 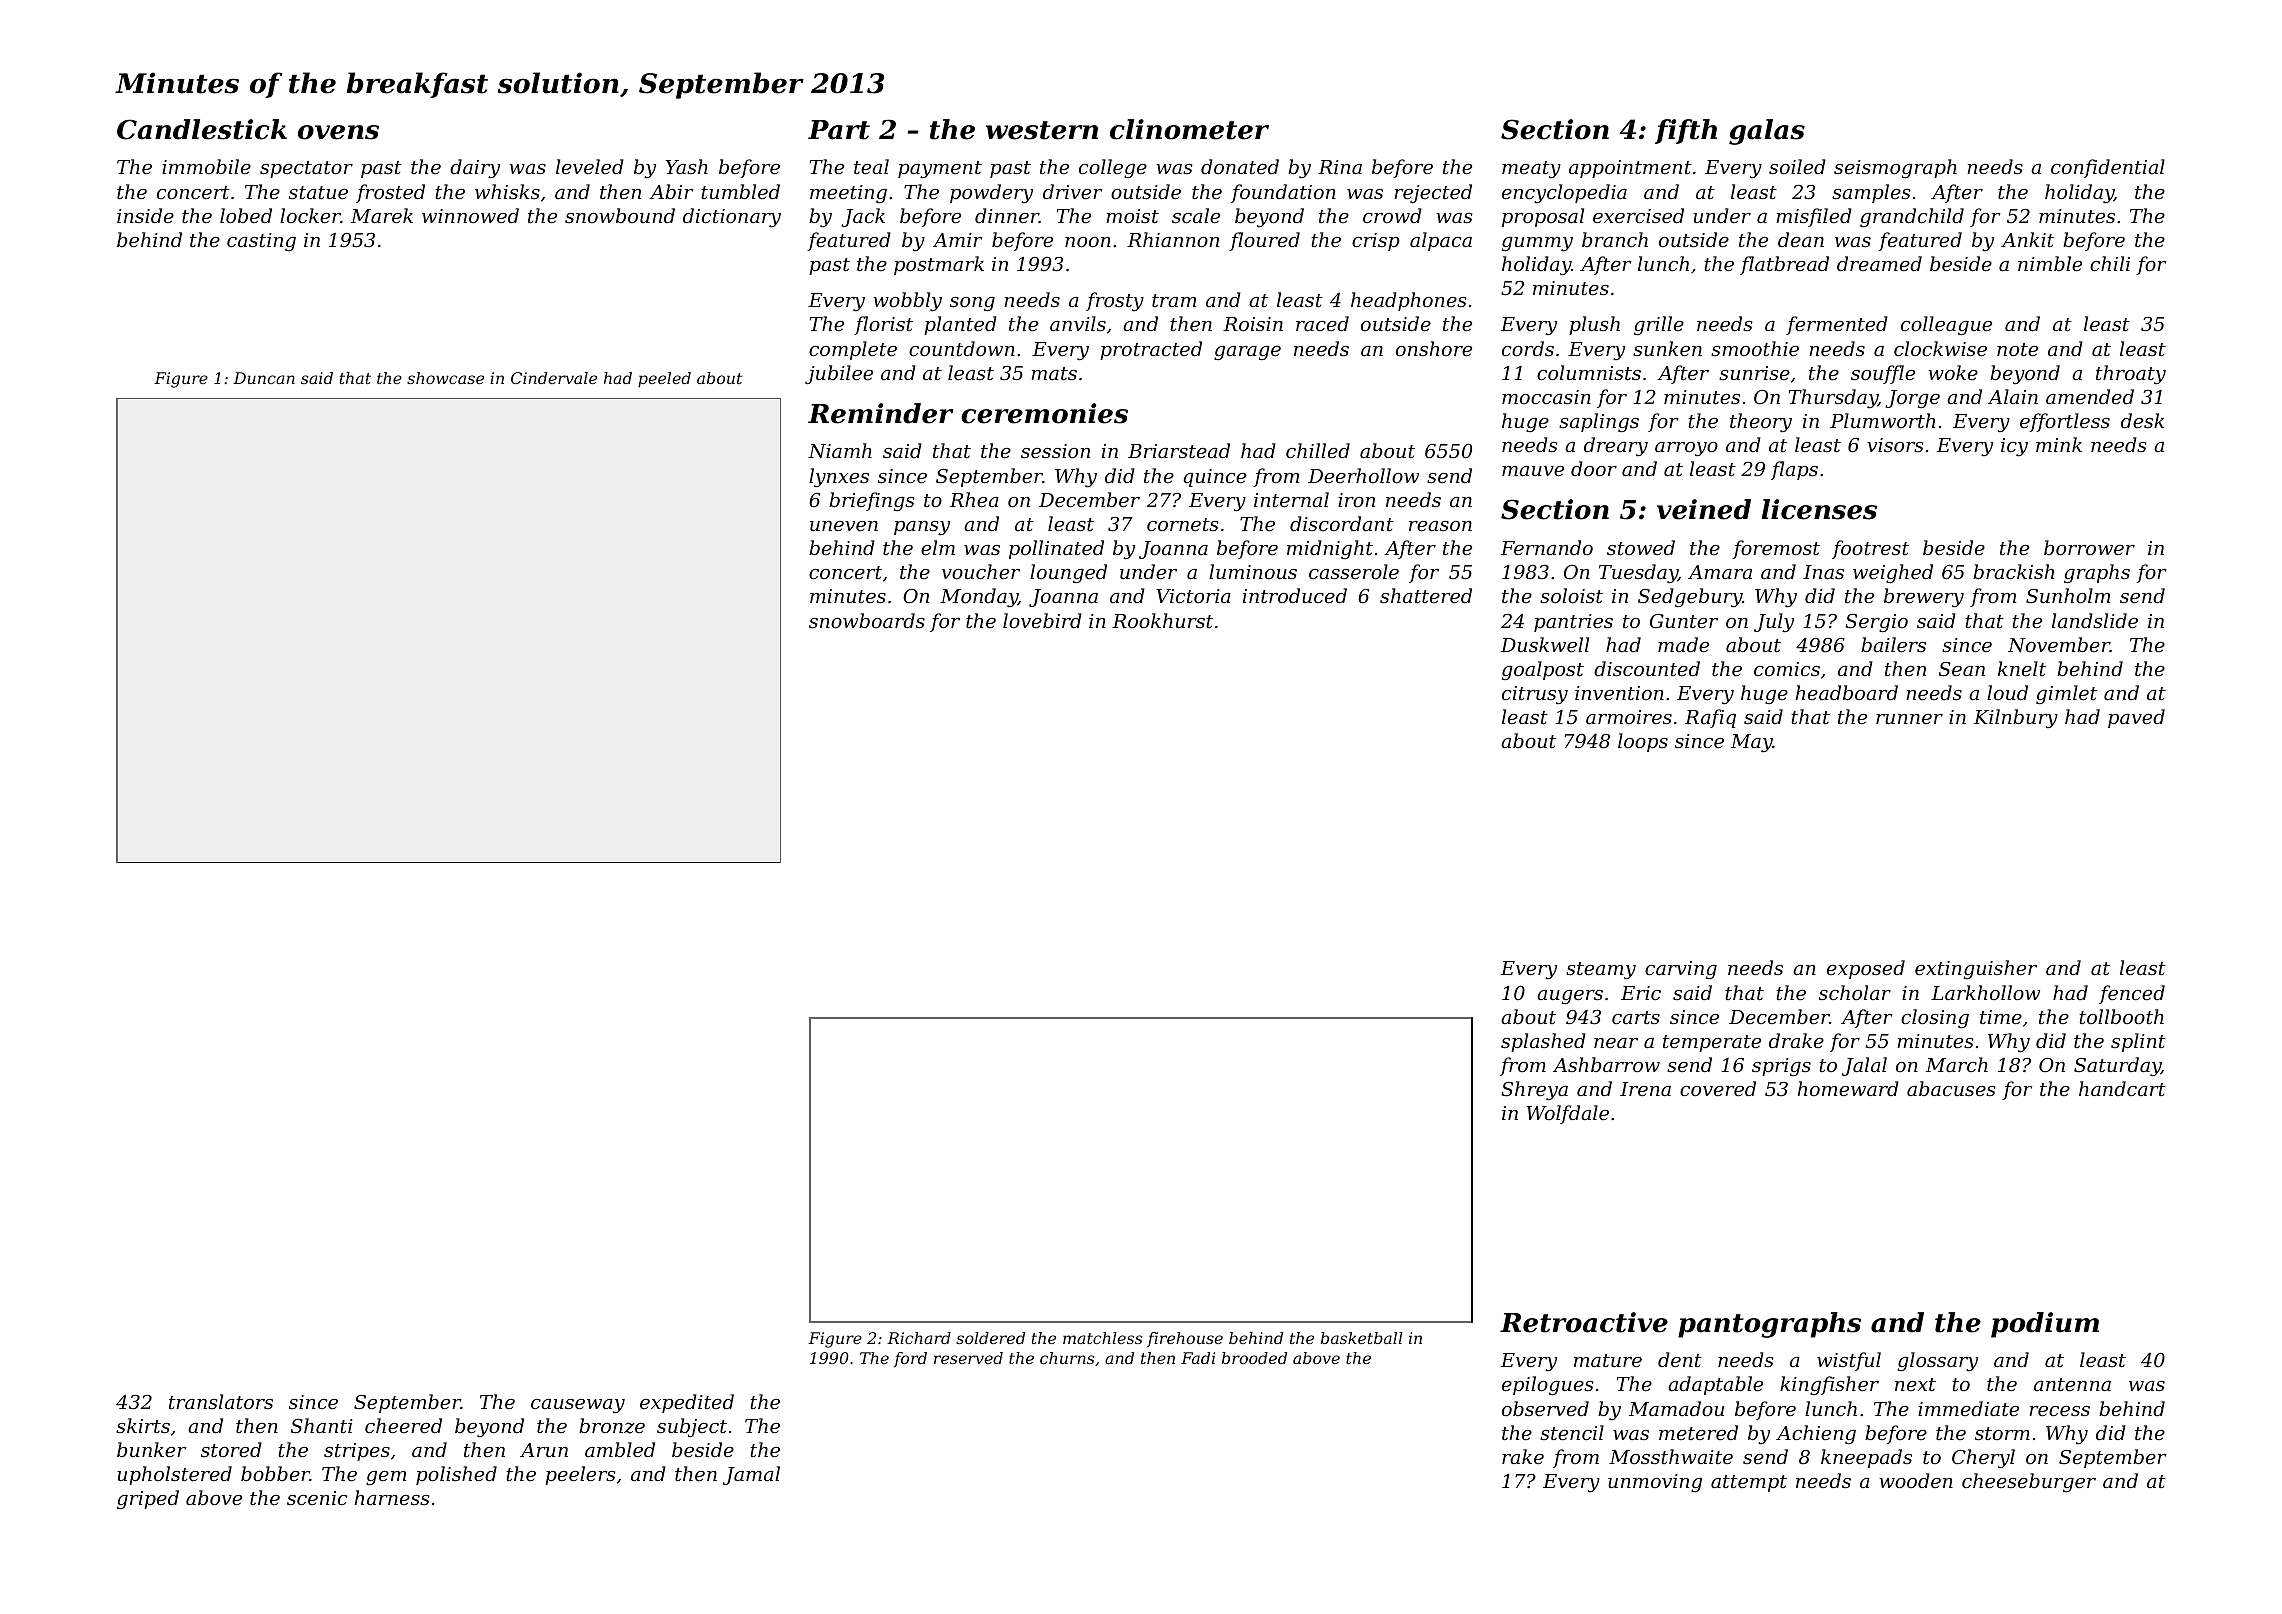 What do you see at coordinates (1568, 1114) in the screenshot?
I see `Wolfdale` at bounding box center [1568, 1114].
